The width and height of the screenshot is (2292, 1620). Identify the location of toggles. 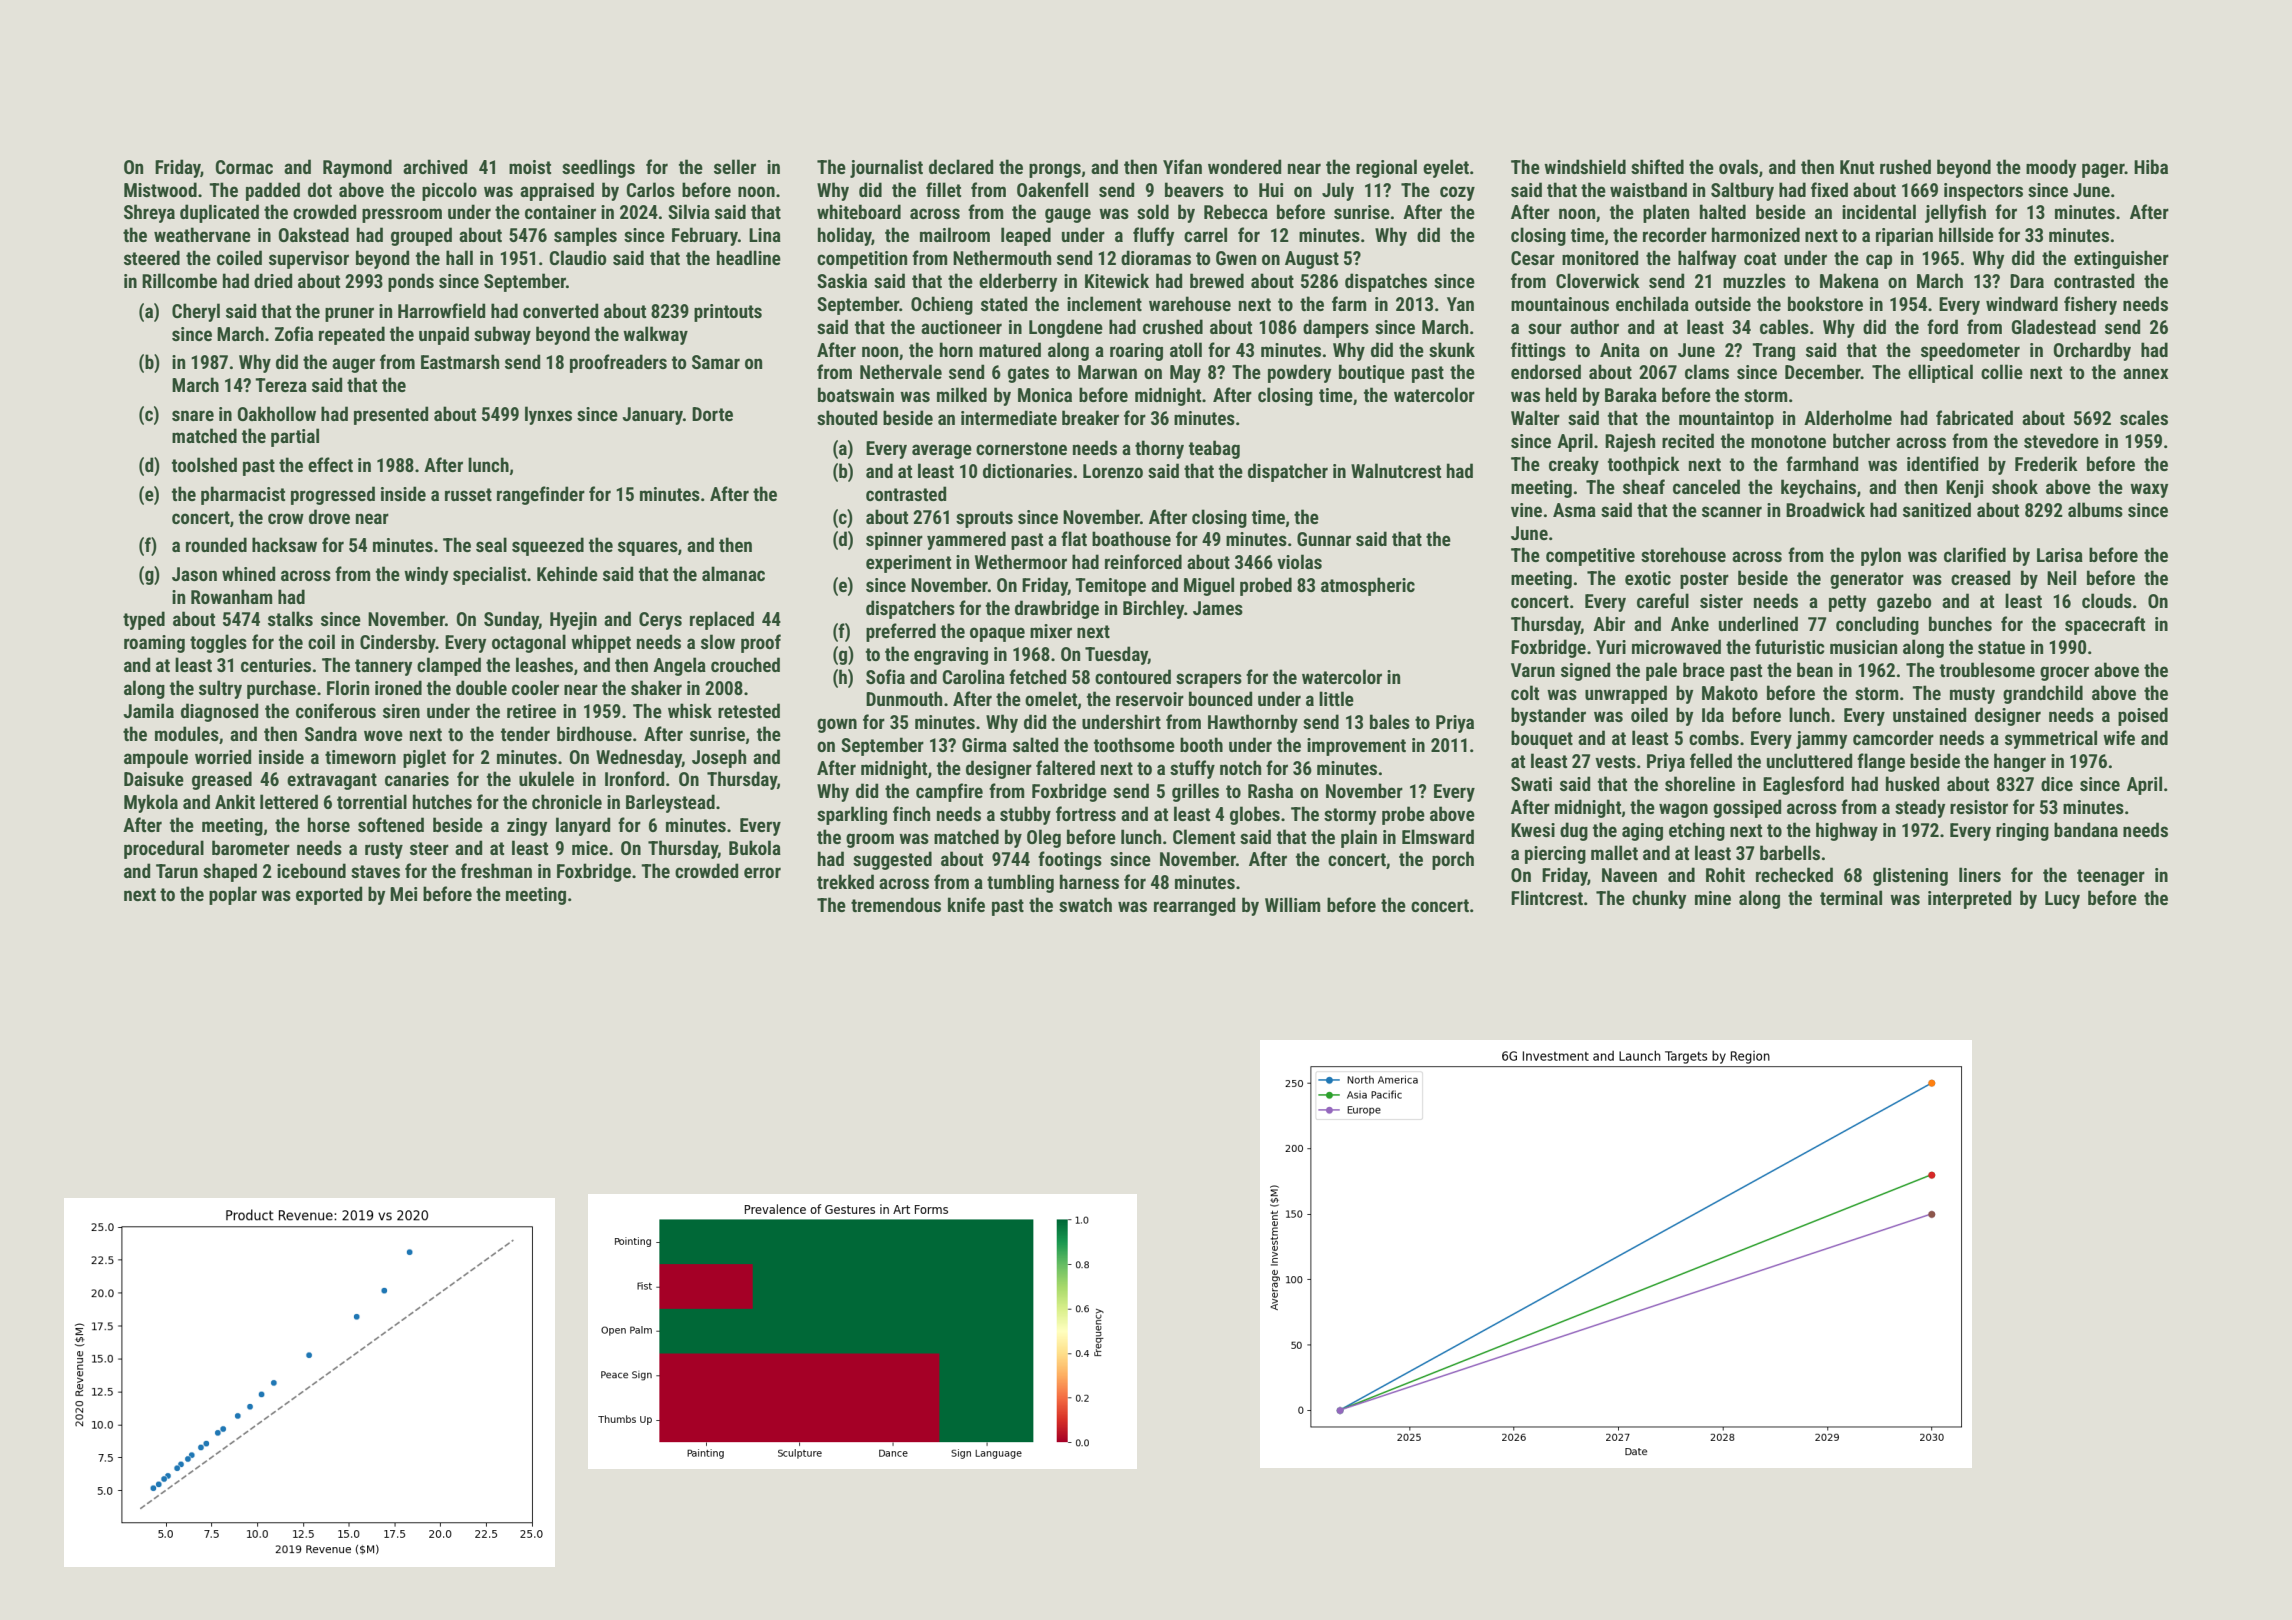
(218, 643).
